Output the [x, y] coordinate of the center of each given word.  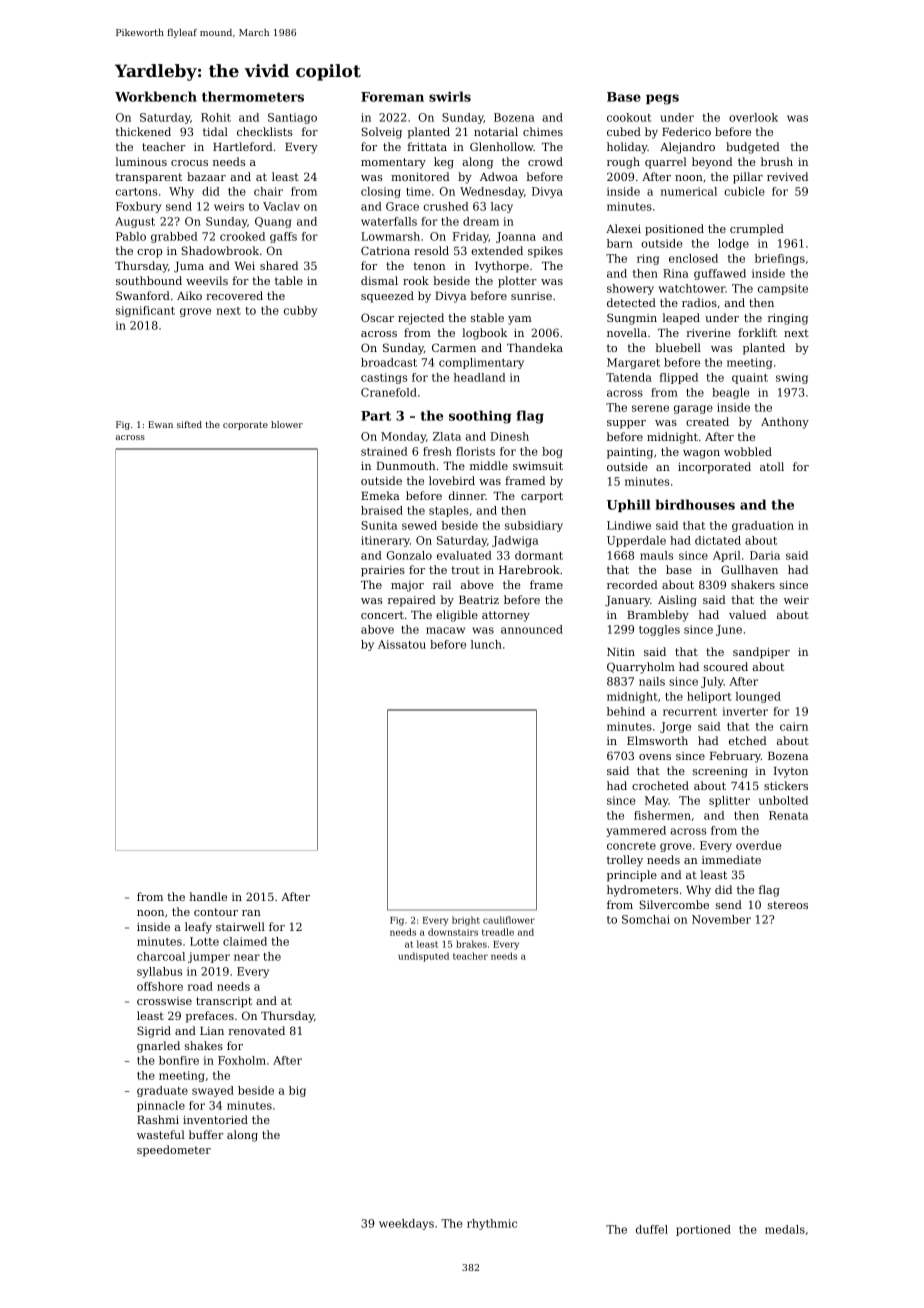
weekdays [406, 1224]
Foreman [392, 97]
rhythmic [492, 1224]
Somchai [646, 919]
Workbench [156, 96]
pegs [662, 99]
